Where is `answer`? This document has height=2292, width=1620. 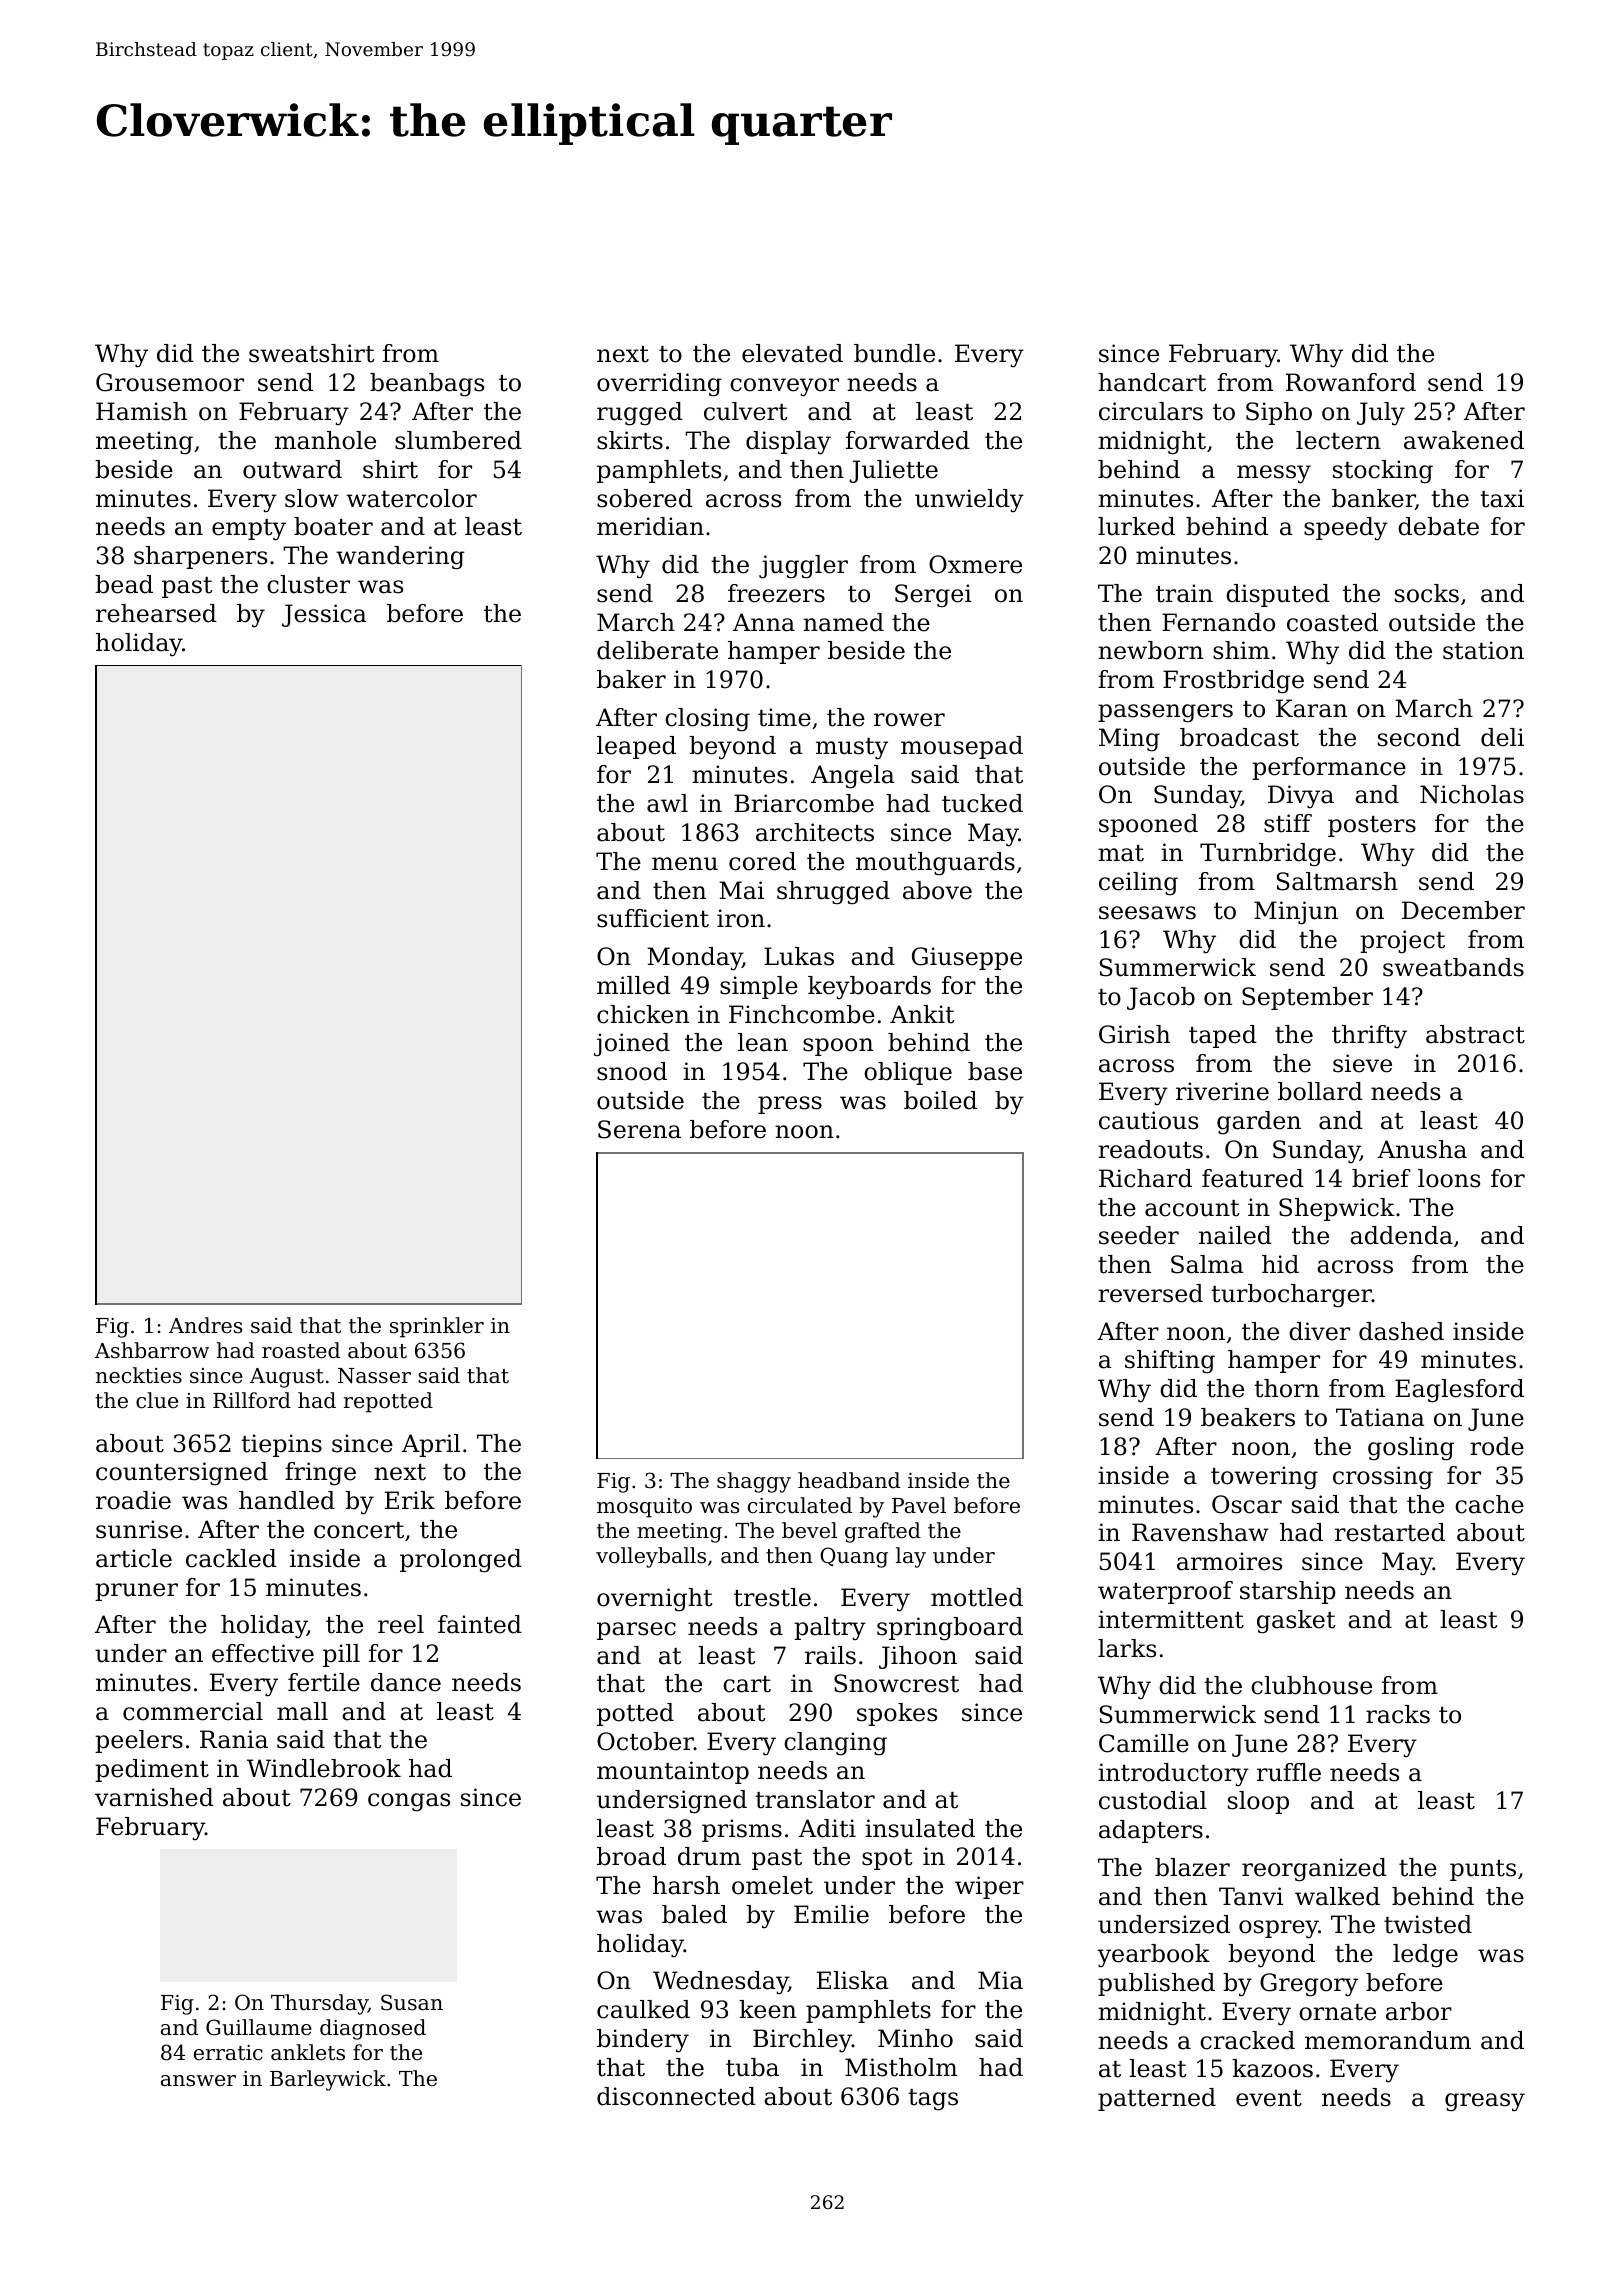
answer is located at coordinates (198, 2081).
